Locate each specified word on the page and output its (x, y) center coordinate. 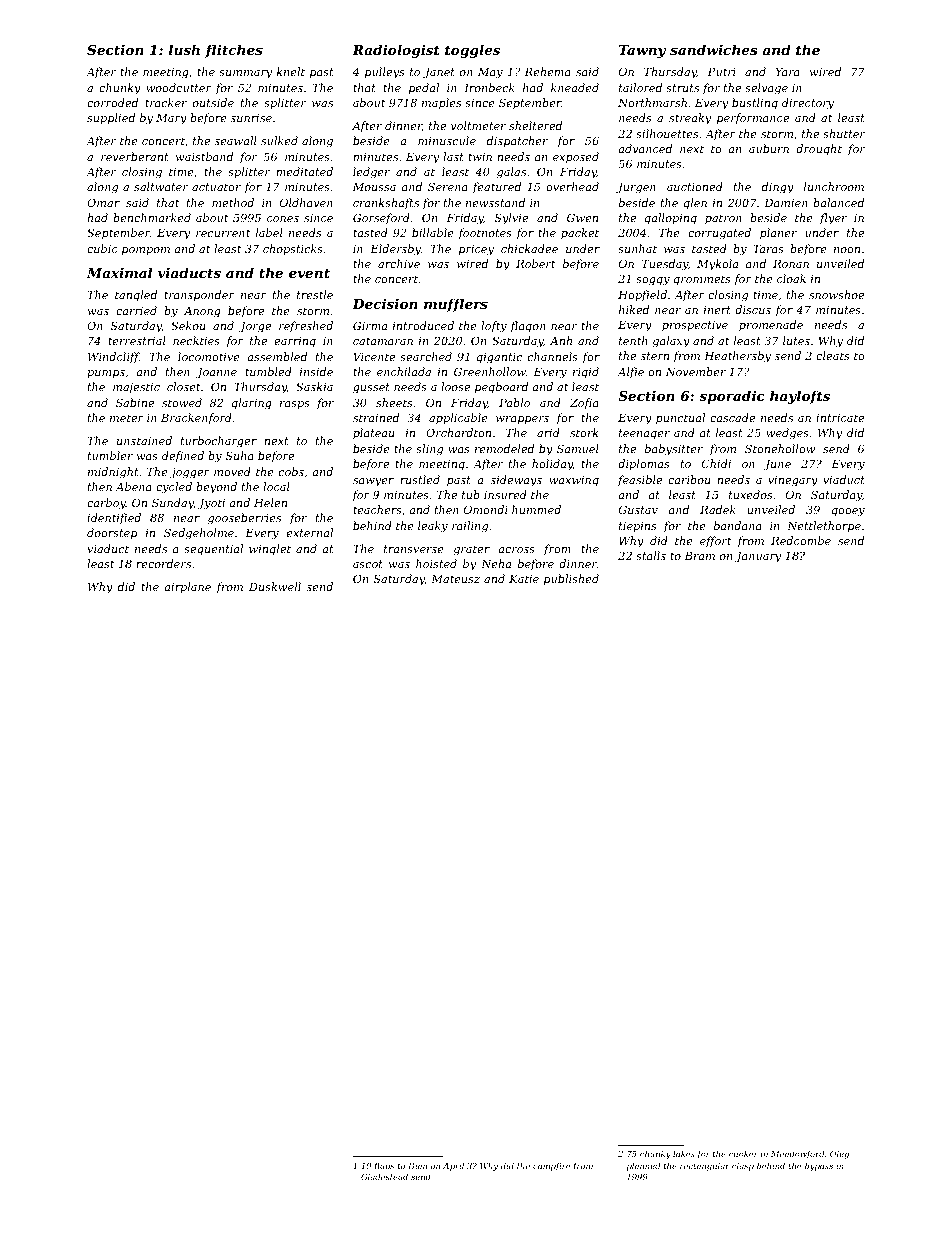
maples (441, 104)
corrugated (719, 234)
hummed (536, 509)
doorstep (112, 534)
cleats (832, 355)
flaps (384, 1166)
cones (283, 219)
